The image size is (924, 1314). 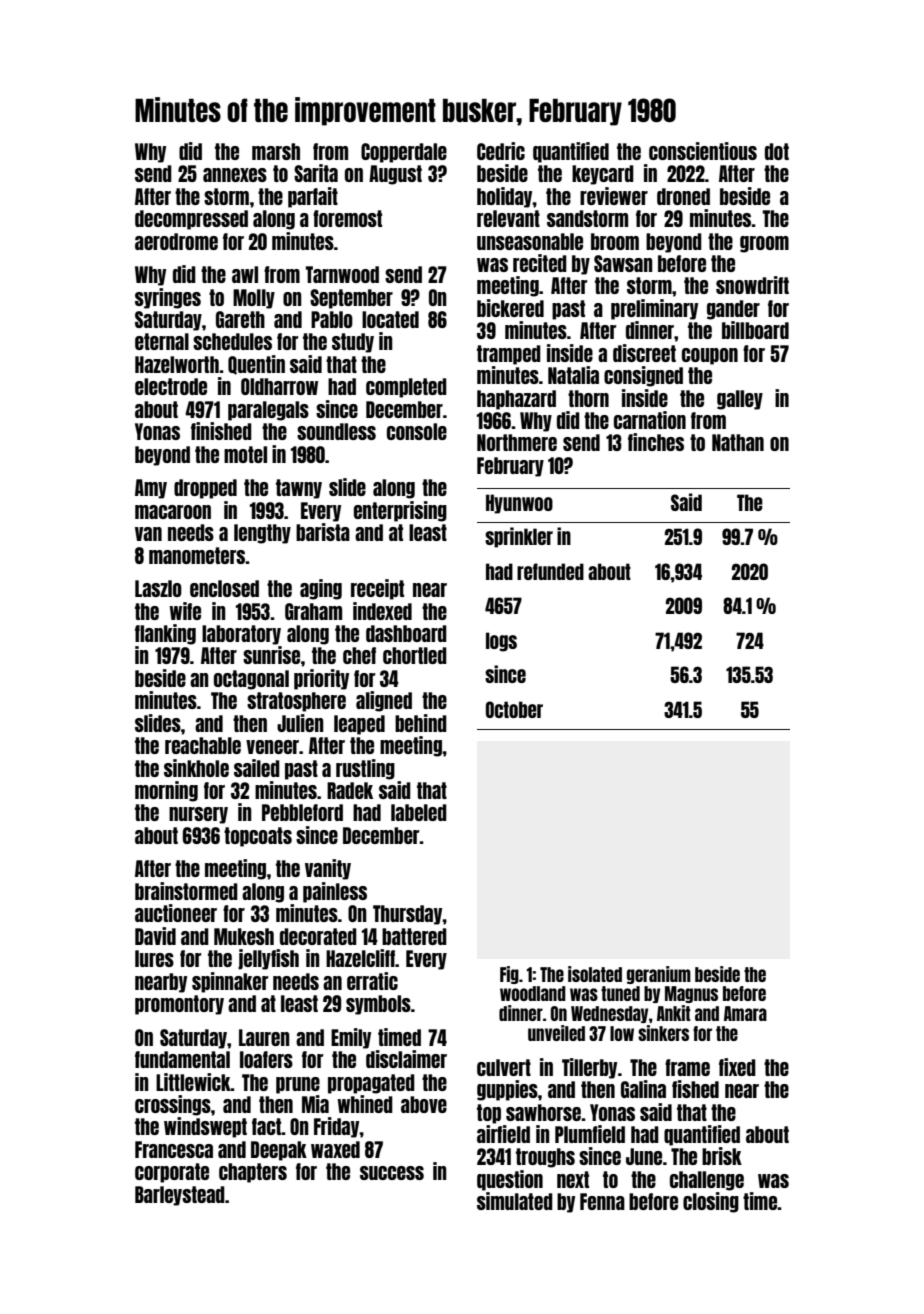 I want to click on snowdrift, so click(x=752, y=285).
